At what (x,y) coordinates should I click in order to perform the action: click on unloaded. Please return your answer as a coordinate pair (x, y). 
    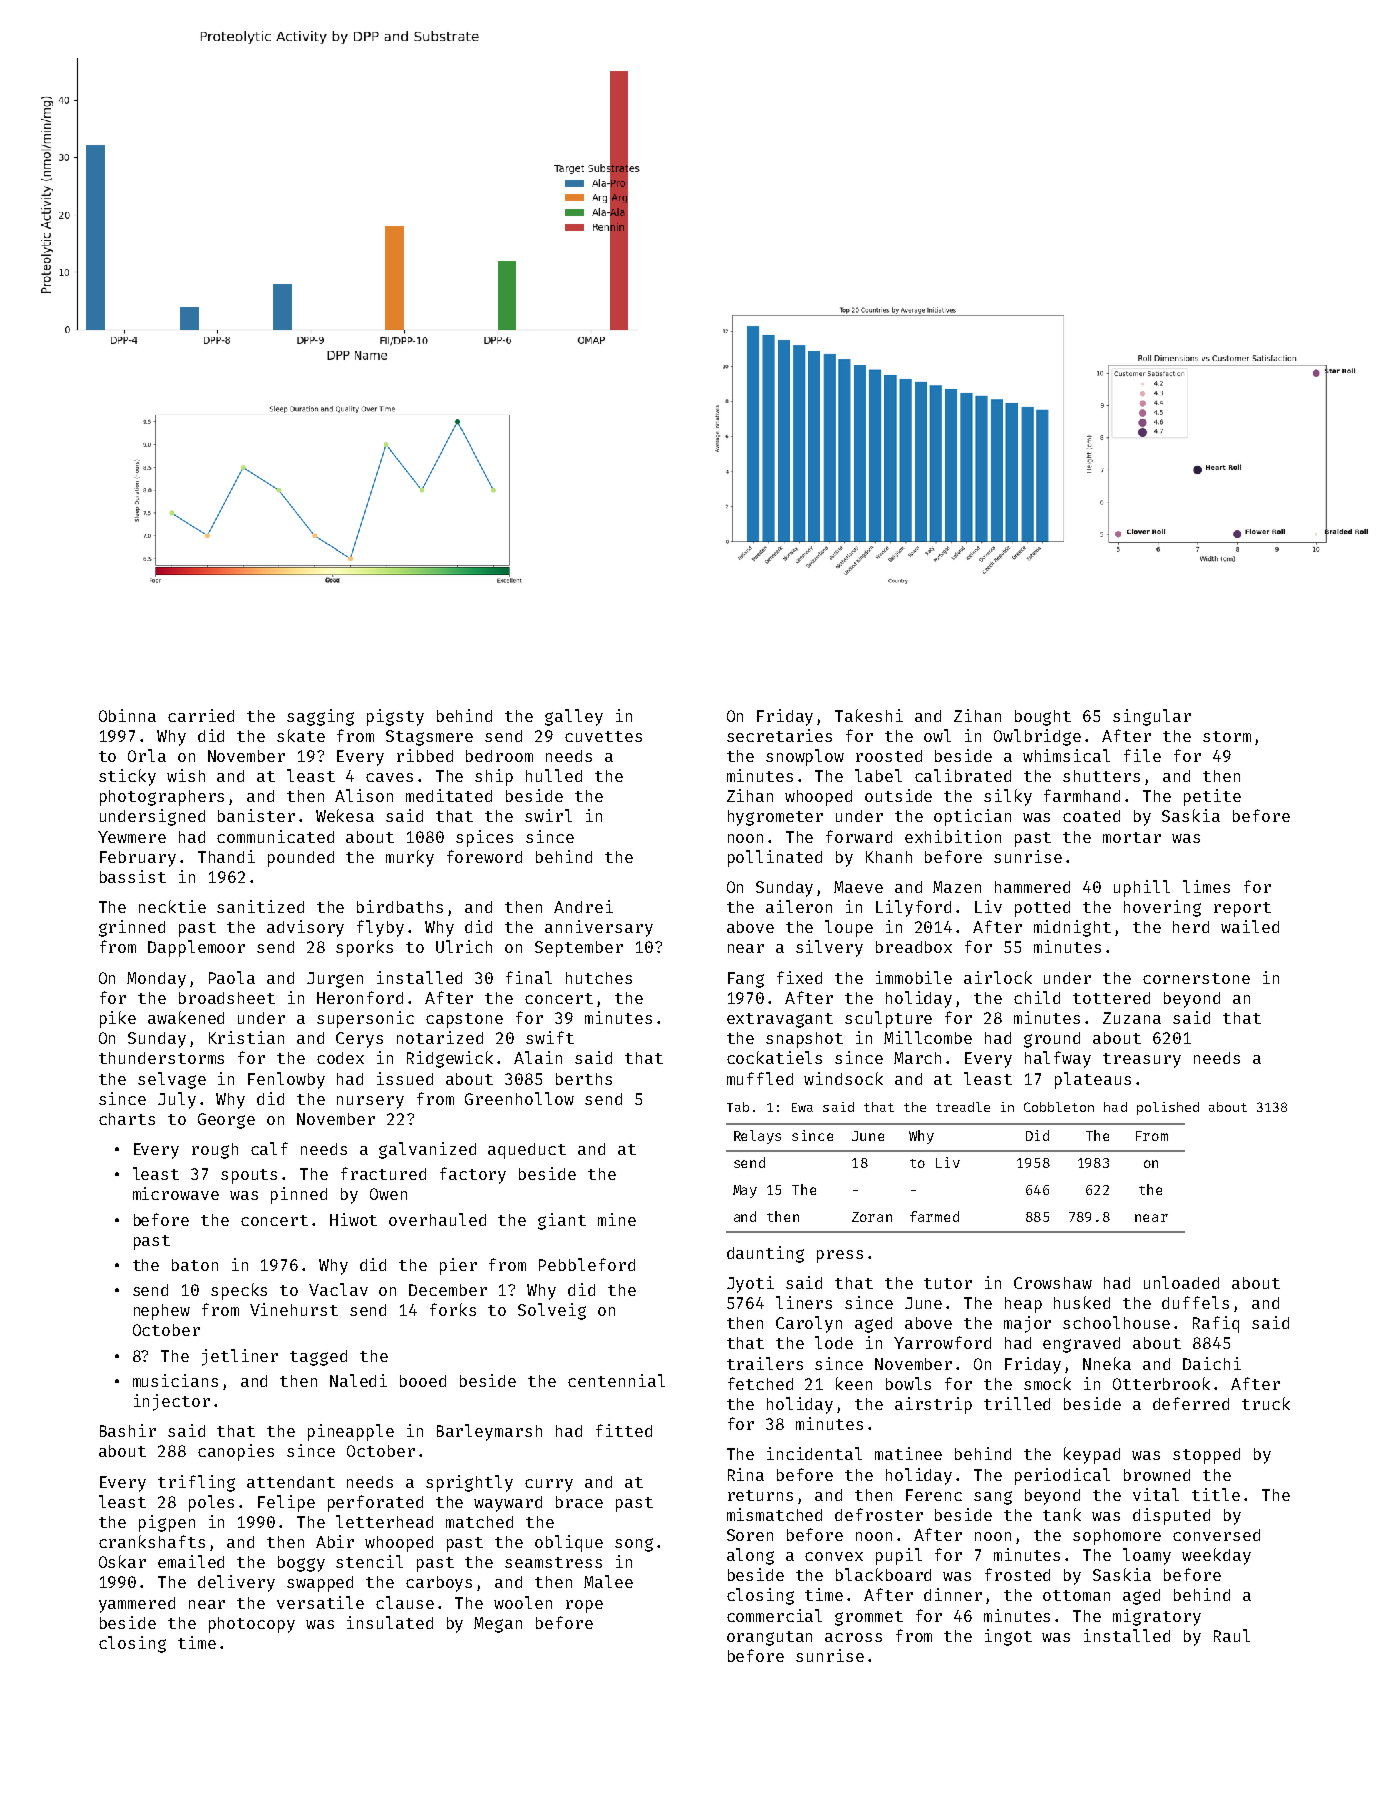
    Looking at the image, I should click on (1181, 1282).
